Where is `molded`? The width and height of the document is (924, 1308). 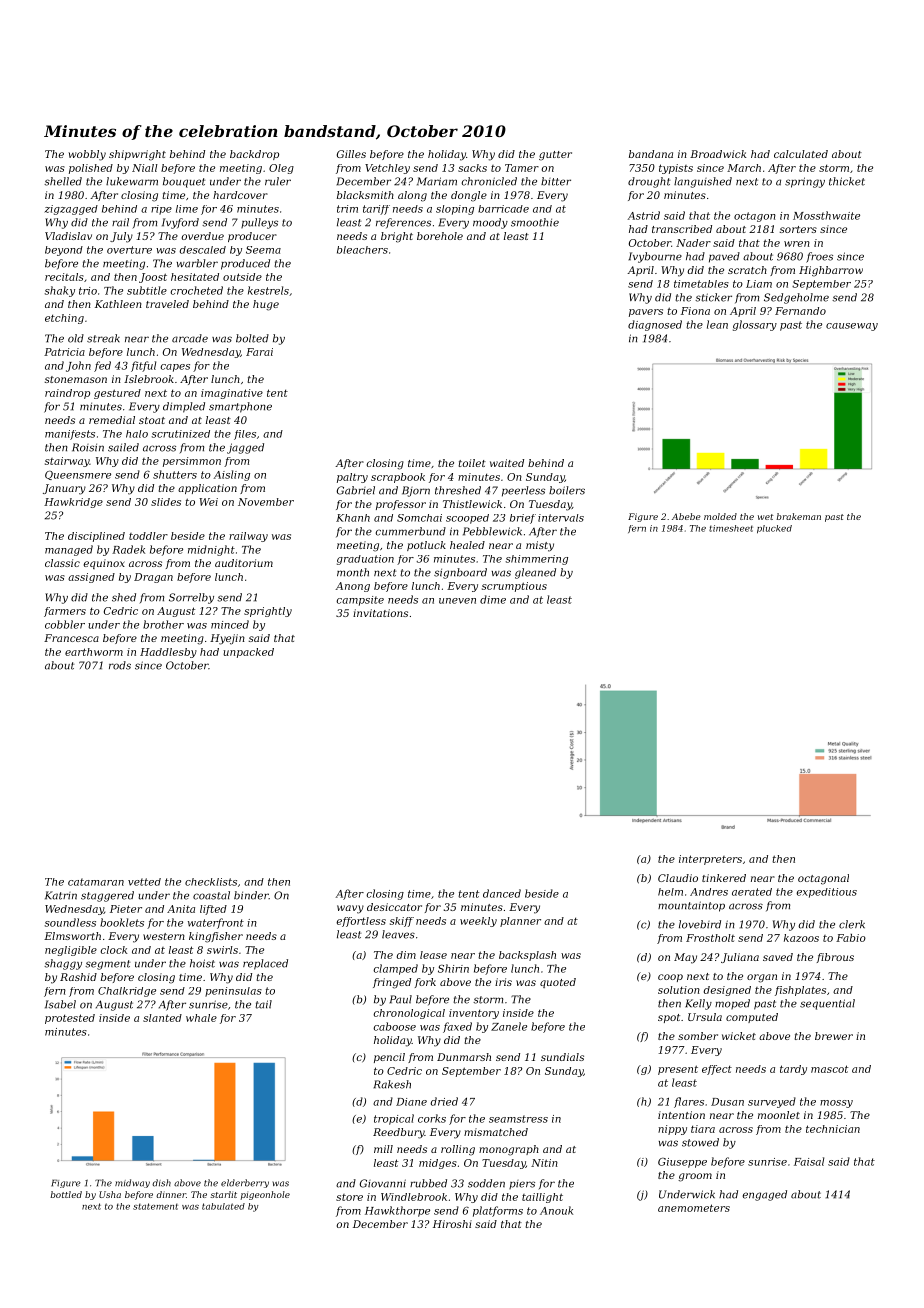 molded is located at coordinates (720, 516).
